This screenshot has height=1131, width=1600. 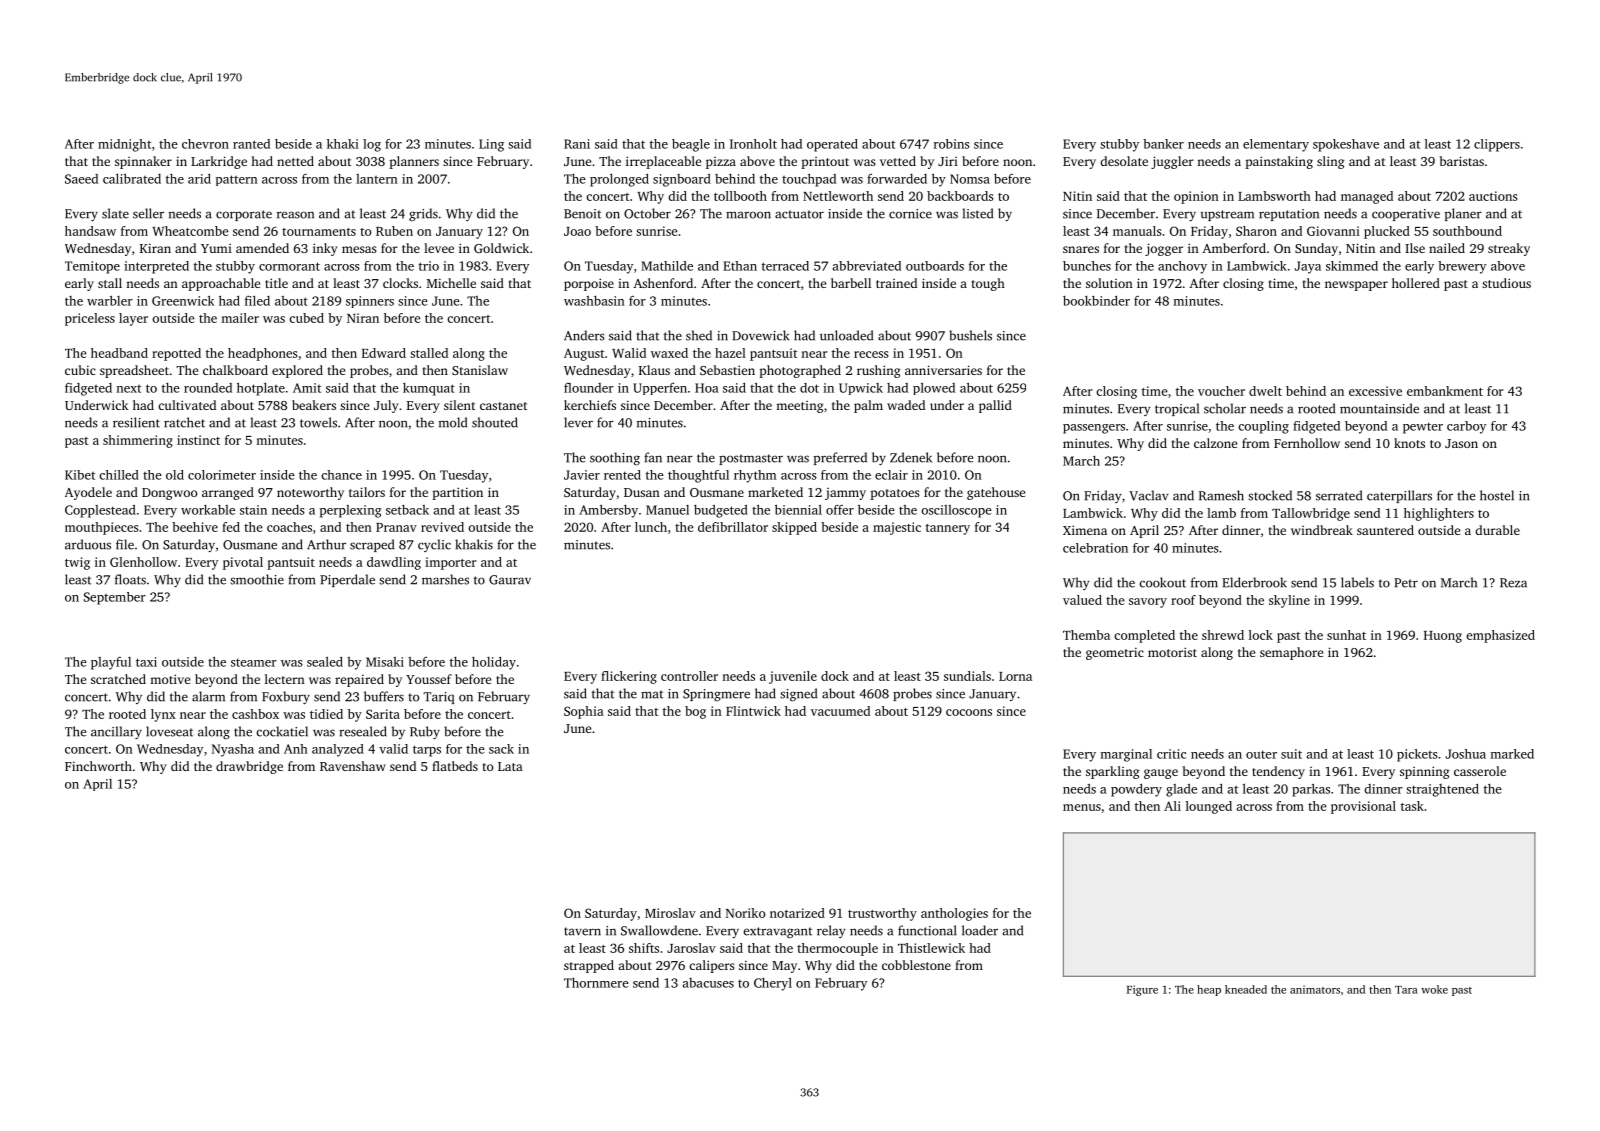 What do you see at coordinates (77, 563) in the screenshot?
I see `twig` at bounding box center [77, 563].
